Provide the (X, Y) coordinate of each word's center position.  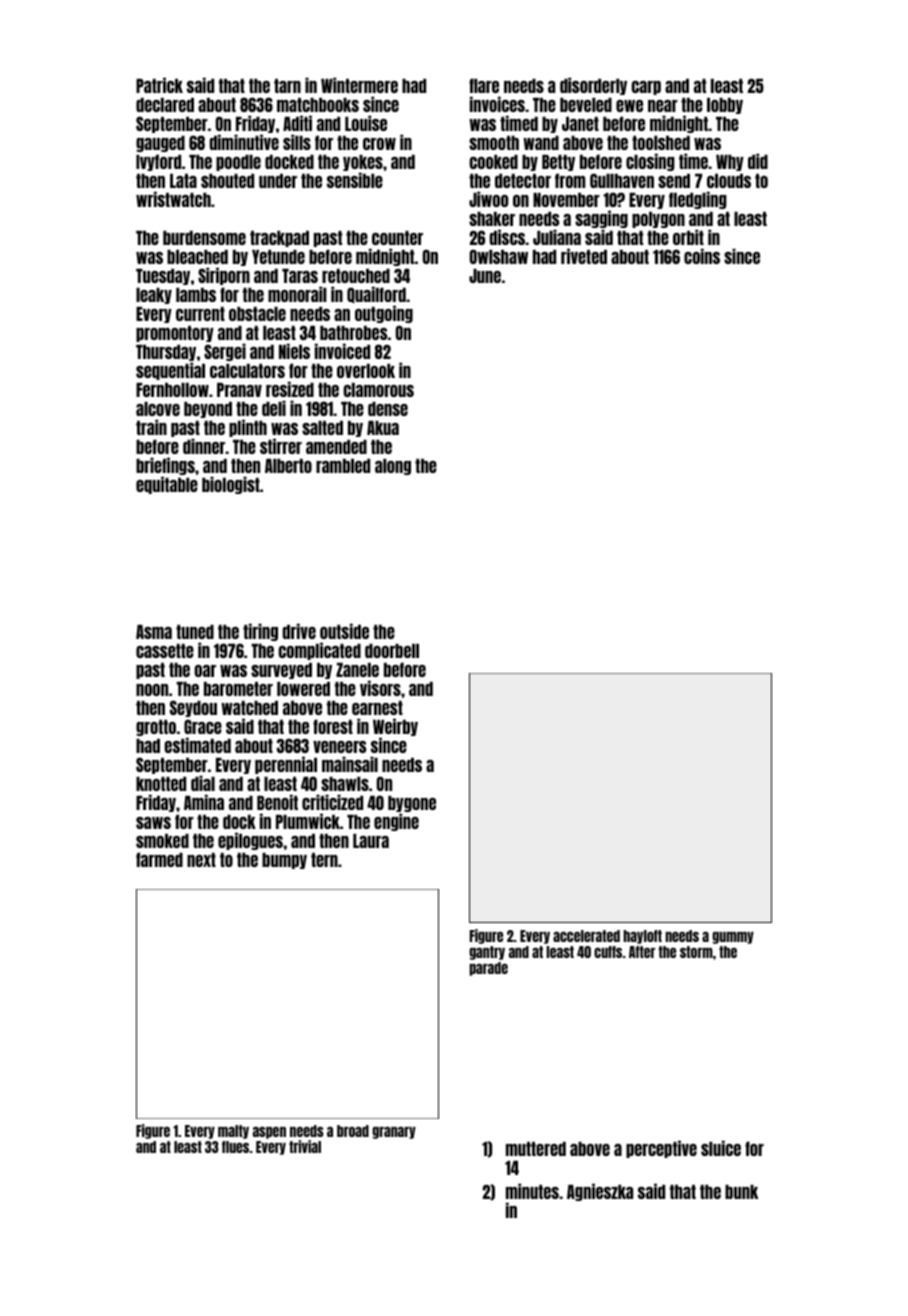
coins (702, 256)
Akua (383, 428)
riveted (584, 256)
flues (235, 1147)
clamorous (378, 390)
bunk (741, 1192)
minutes (532, 1191)
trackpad (279, 239)
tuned (195, 632)
